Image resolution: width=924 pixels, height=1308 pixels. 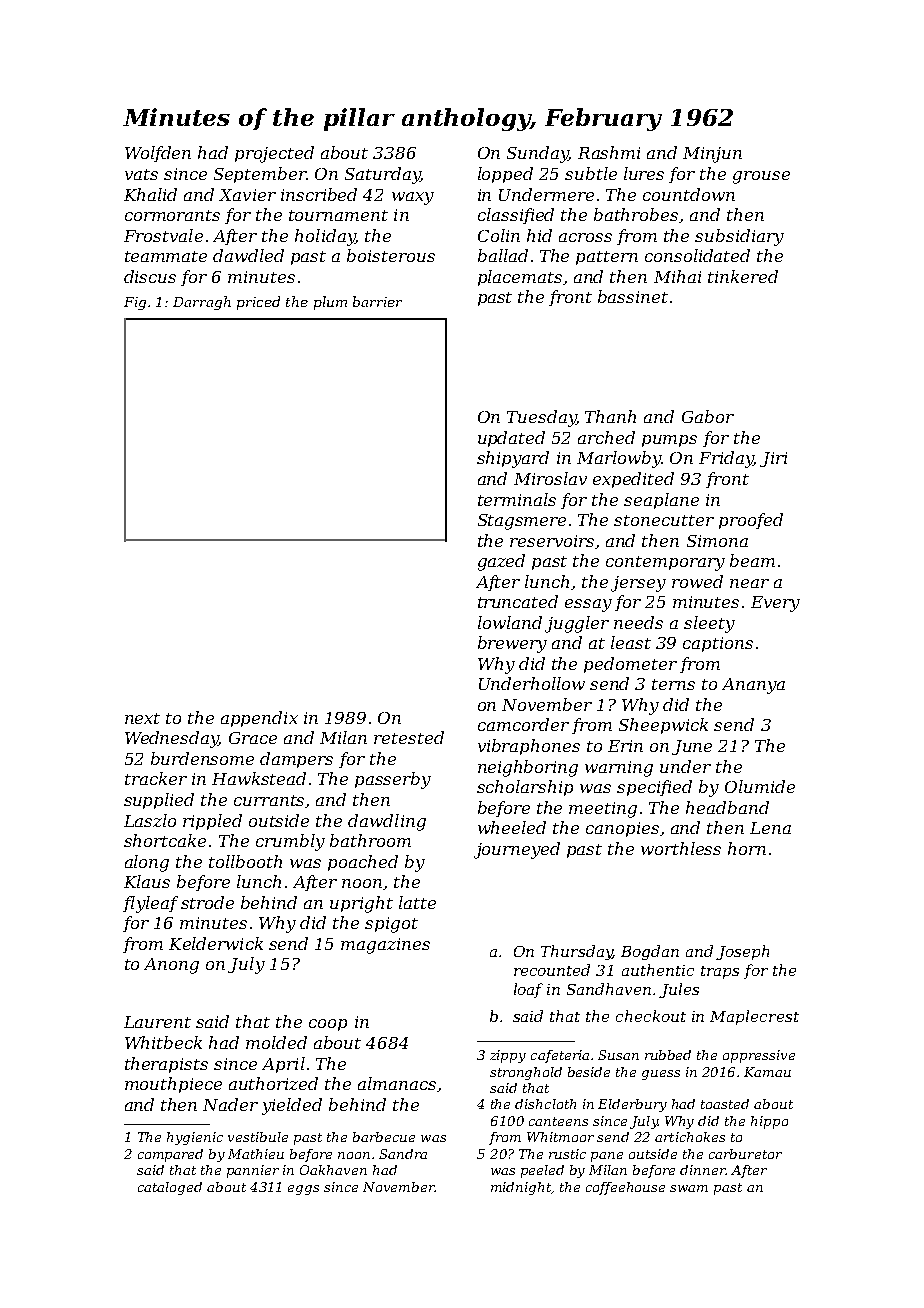 What do you see at coordinates (142, 718) in the document?
I see `next` at bounding box center [142, 718].
